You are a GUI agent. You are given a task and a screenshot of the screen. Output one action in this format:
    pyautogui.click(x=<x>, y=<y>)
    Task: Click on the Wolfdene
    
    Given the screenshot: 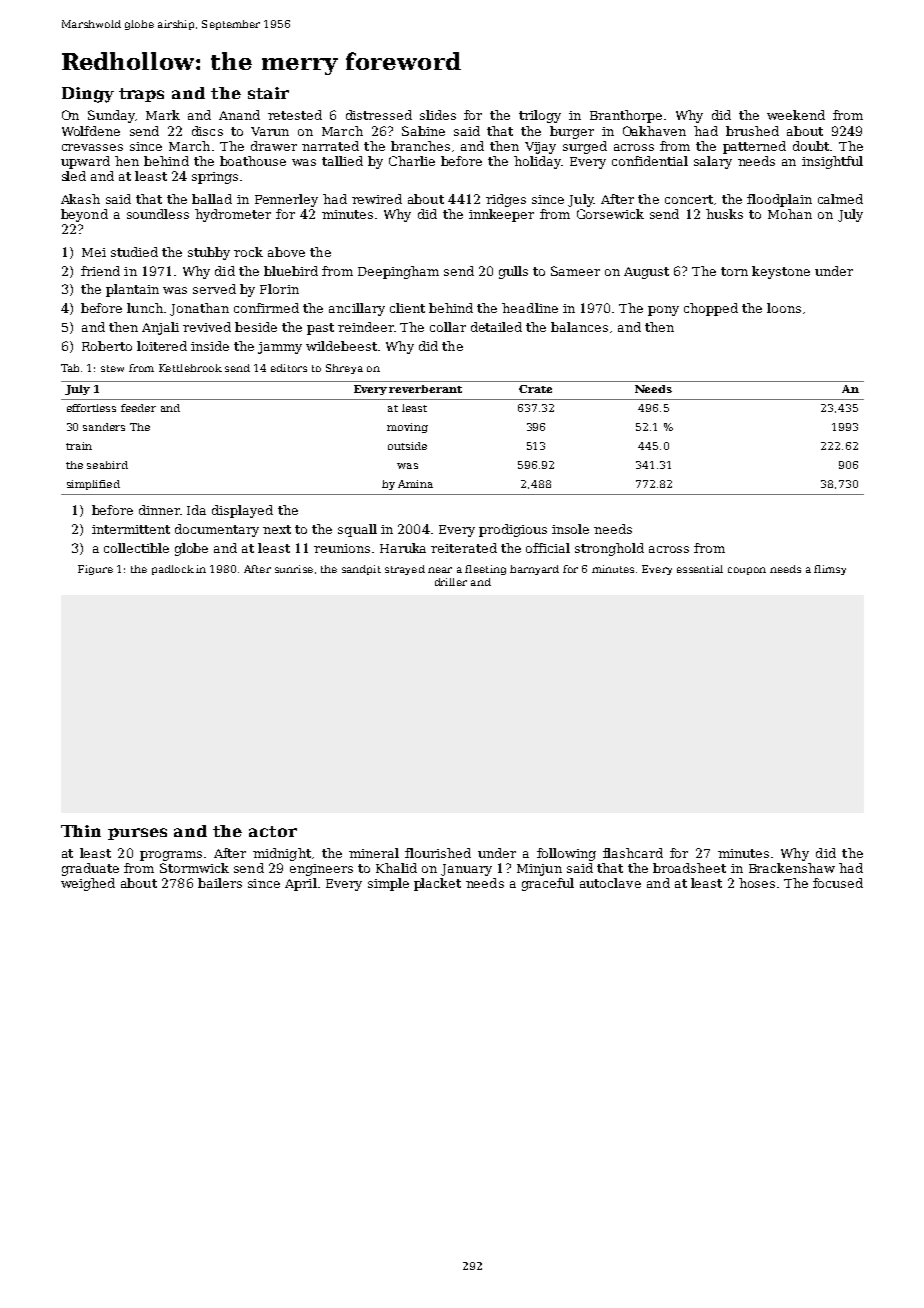 What is the action you would take?
    pyautogui.click(x=91, y=131)
